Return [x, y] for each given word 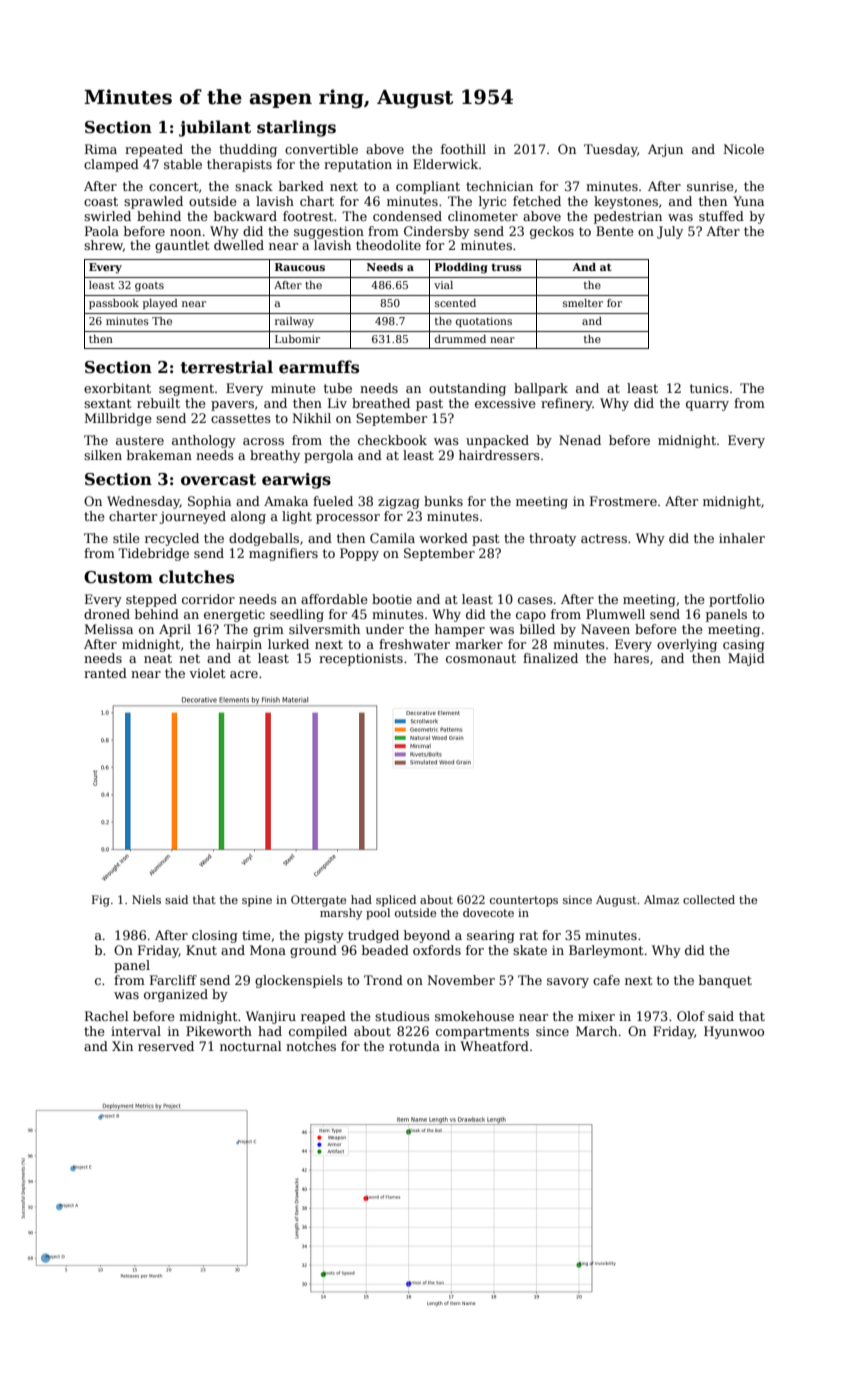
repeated [154, 150]
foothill [463, 149]
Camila [392, 538]
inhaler [742, 538]
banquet [725, 981]
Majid [746, 659]
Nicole [743, 149]
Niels [146, 899]
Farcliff [173, 980]
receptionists [361, 659]
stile [126, 538]
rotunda [414, 1046]
